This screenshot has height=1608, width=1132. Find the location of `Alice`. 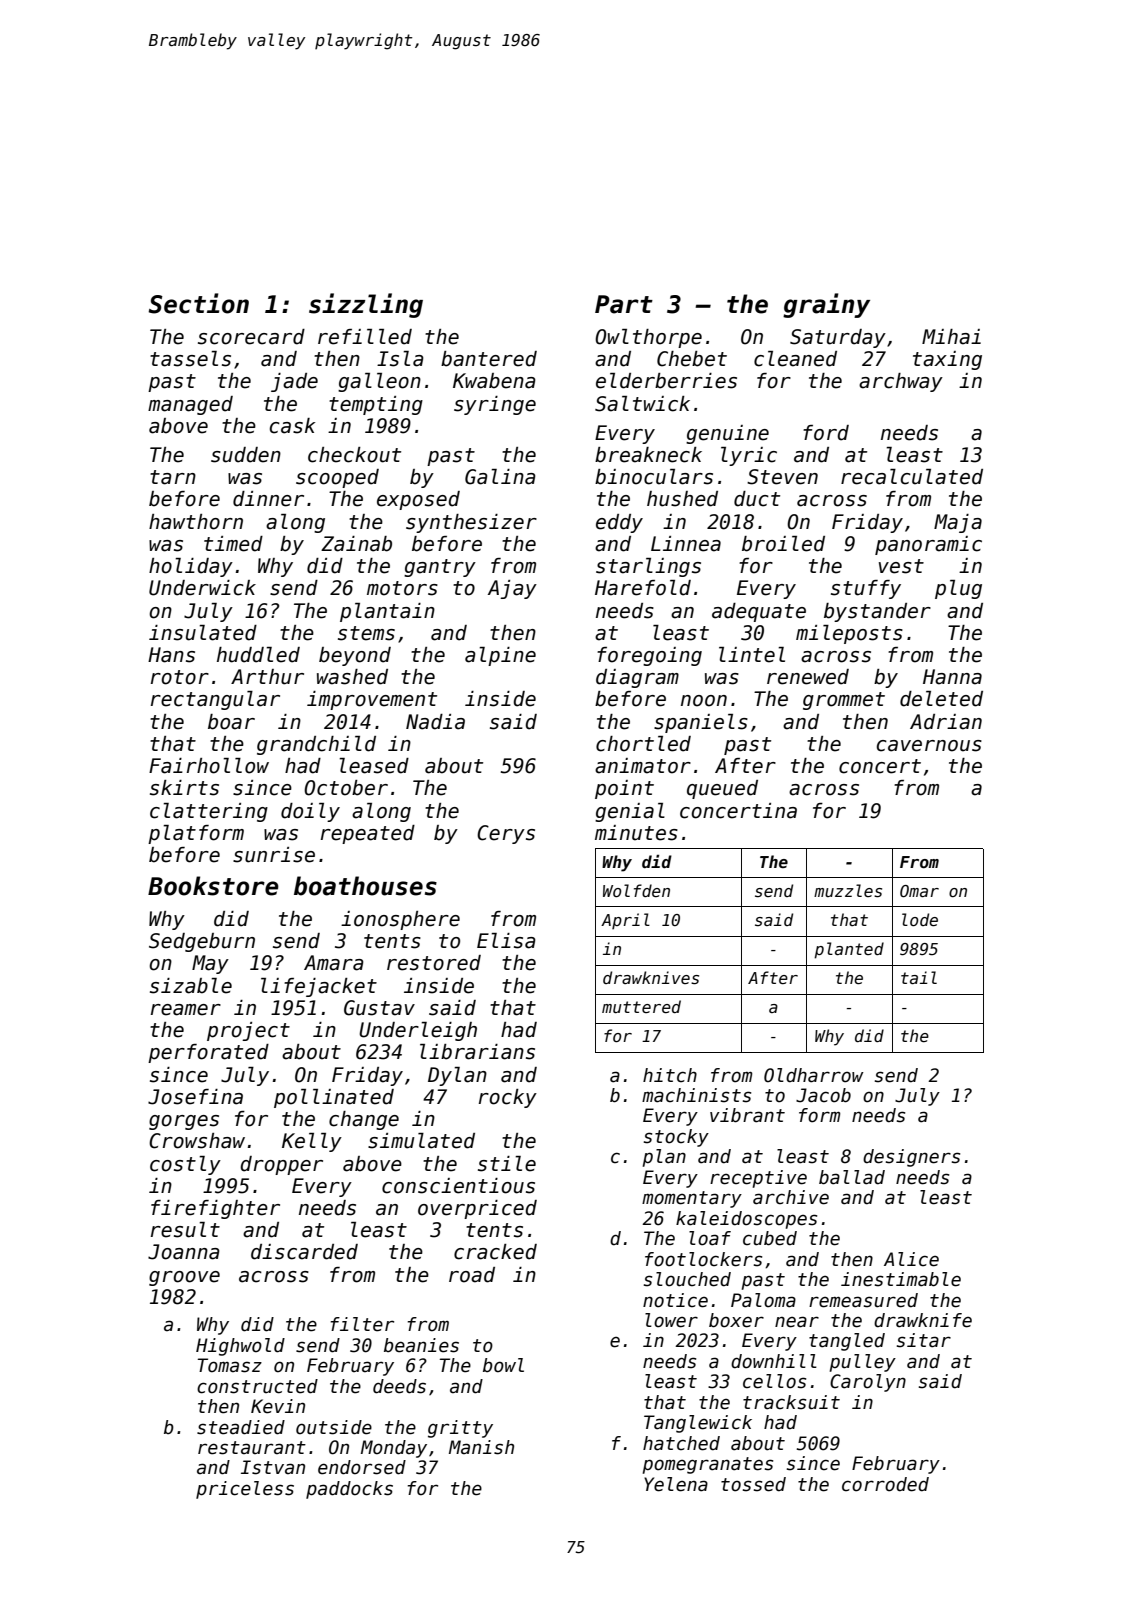

Alice is located at coordinates (911, 1259).
